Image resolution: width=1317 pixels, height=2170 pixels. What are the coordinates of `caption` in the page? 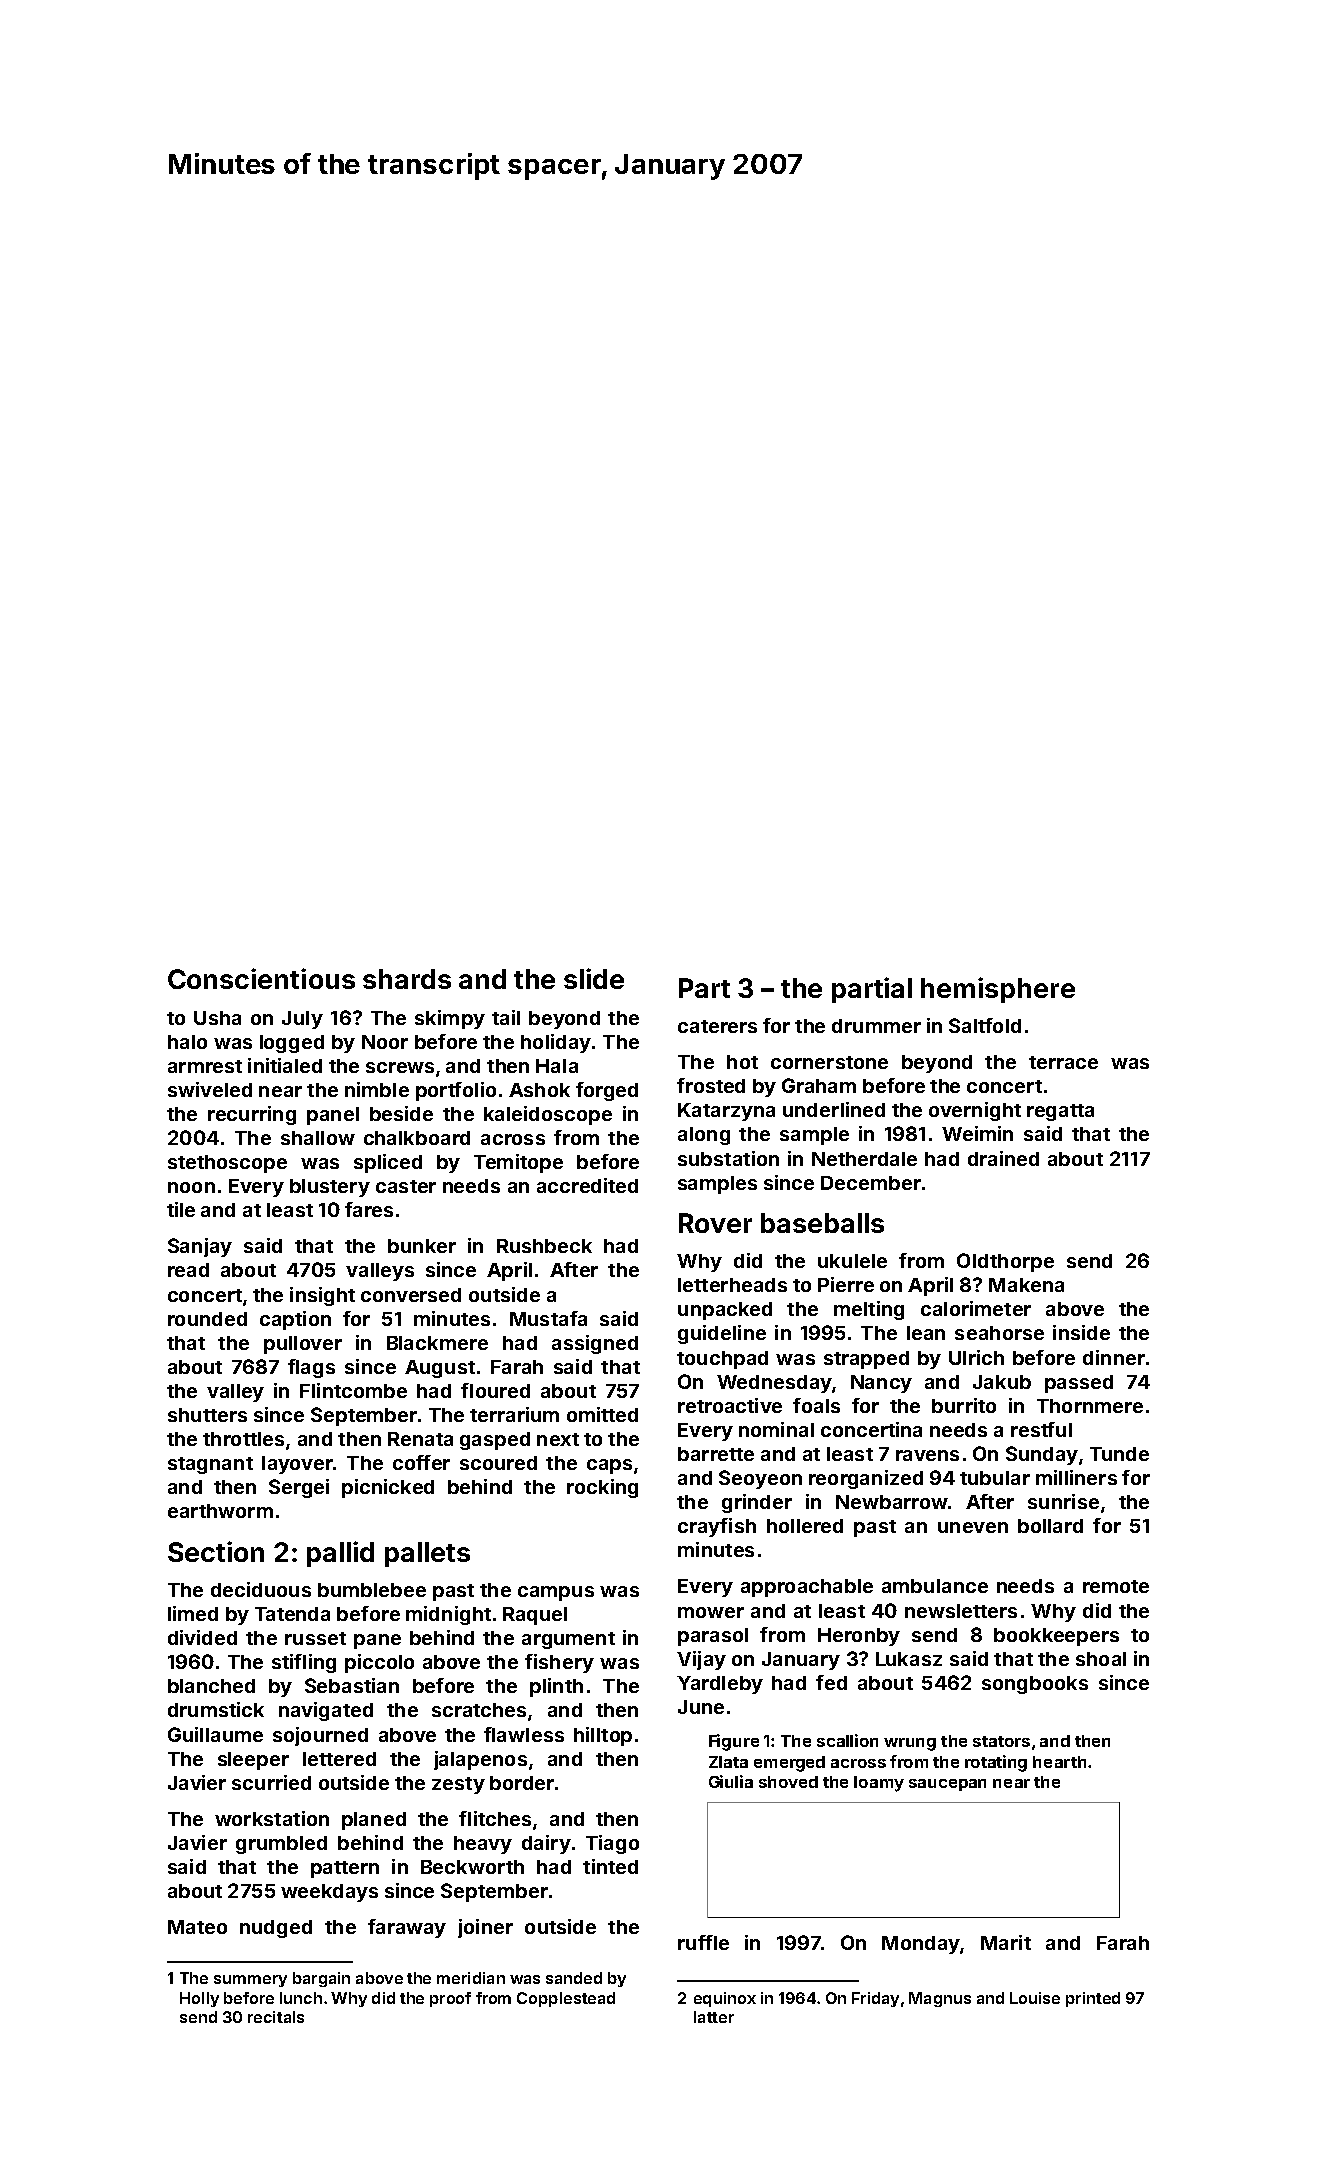 It's located at (295, 1320).
